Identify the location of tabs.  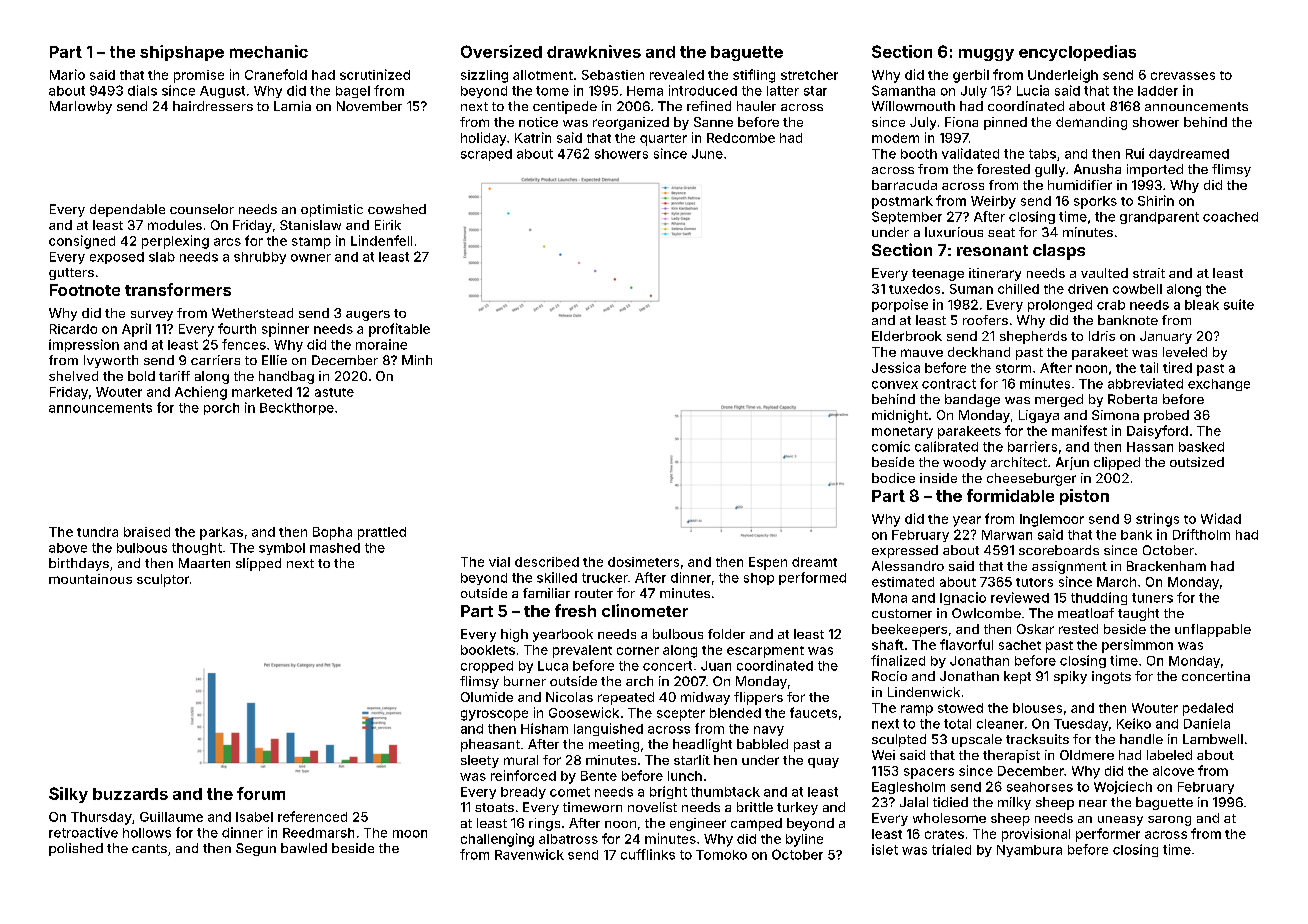
(1042, 154).
